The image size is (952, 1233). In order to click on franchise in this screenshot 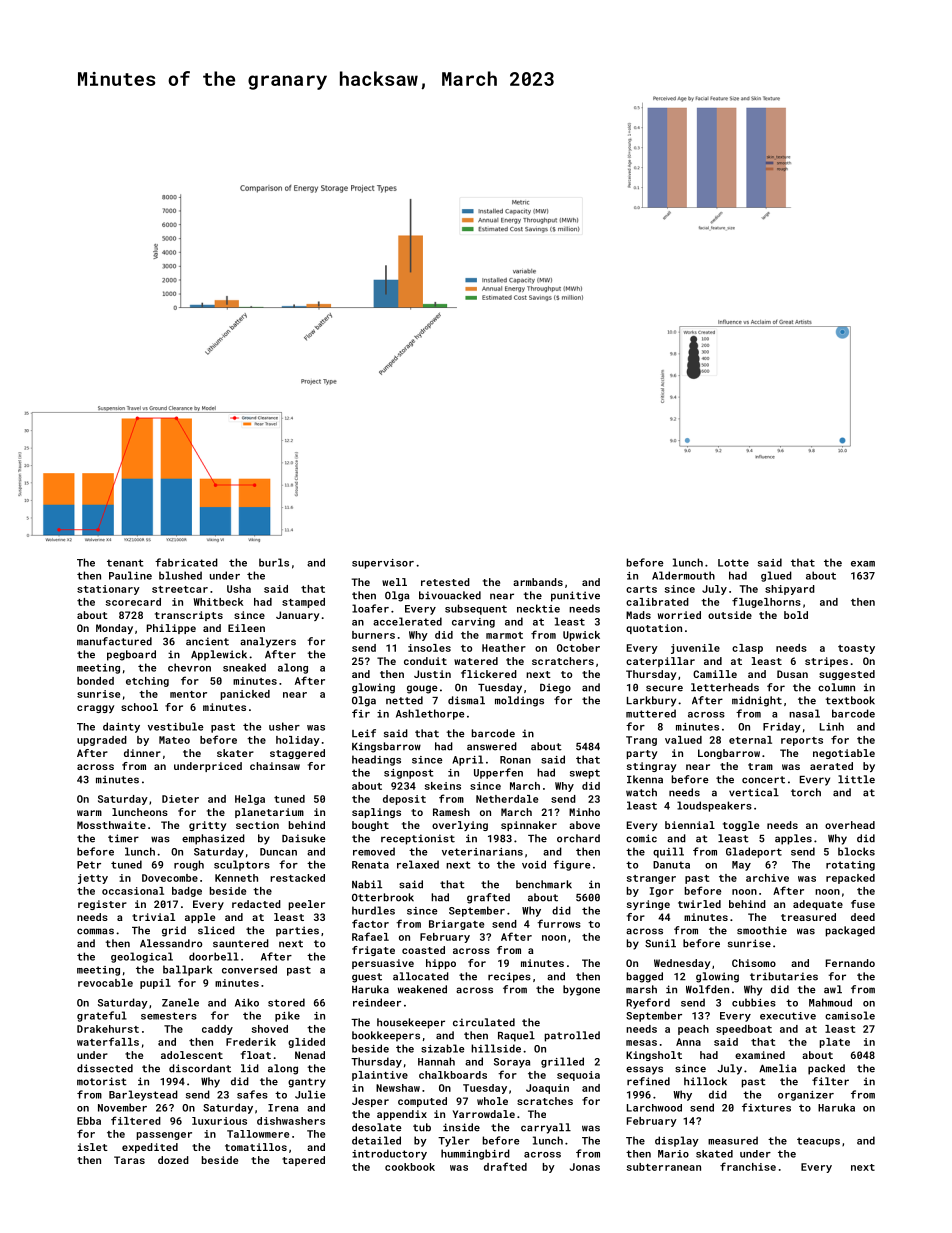, I will do `click(748, 1166)`.
